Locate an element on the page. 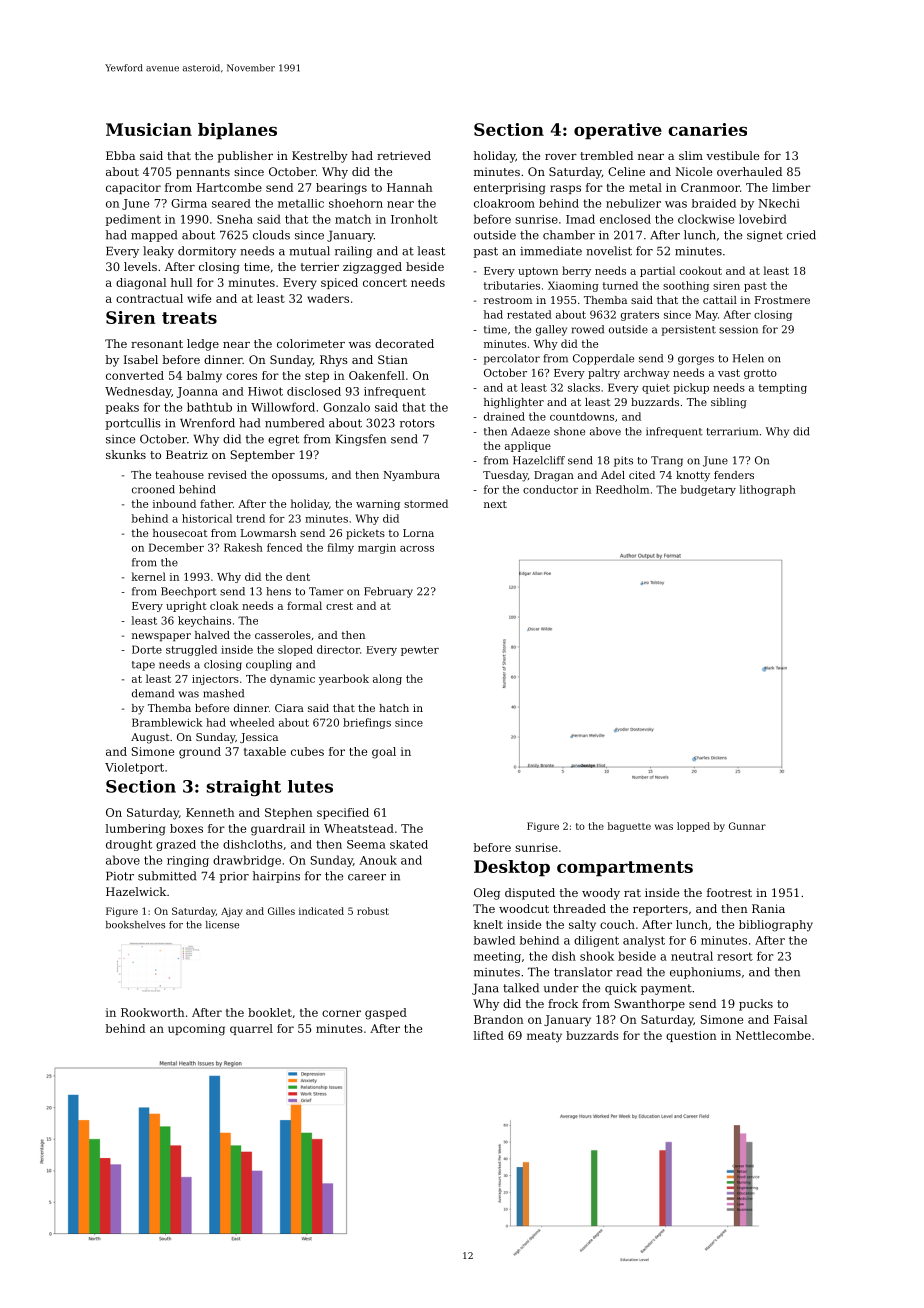 The height and width of the image is (1308, 924). lopped is located at coordinates (693, 827).
